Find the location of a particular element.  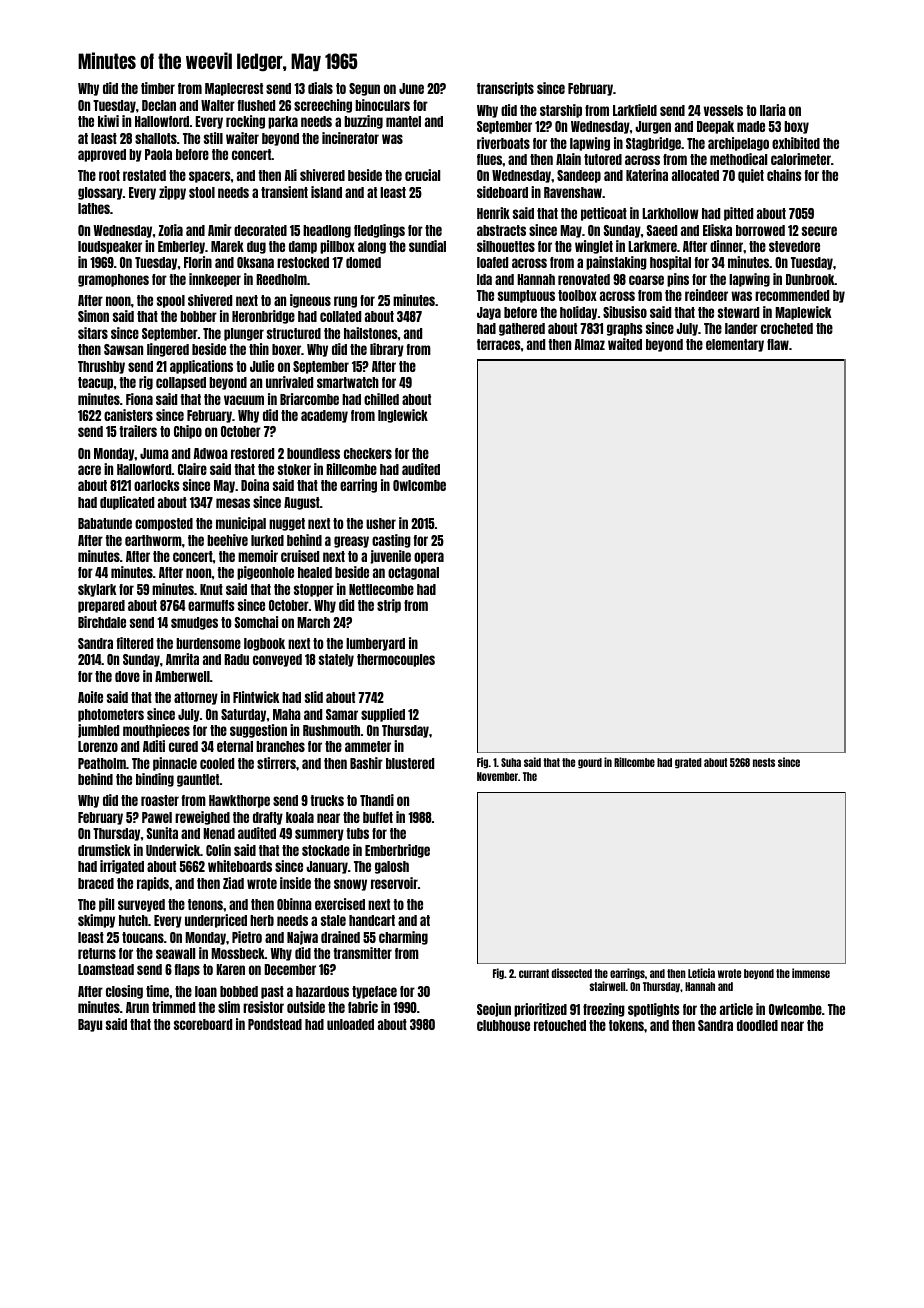

gourd is located at coordinates (590, 763).
